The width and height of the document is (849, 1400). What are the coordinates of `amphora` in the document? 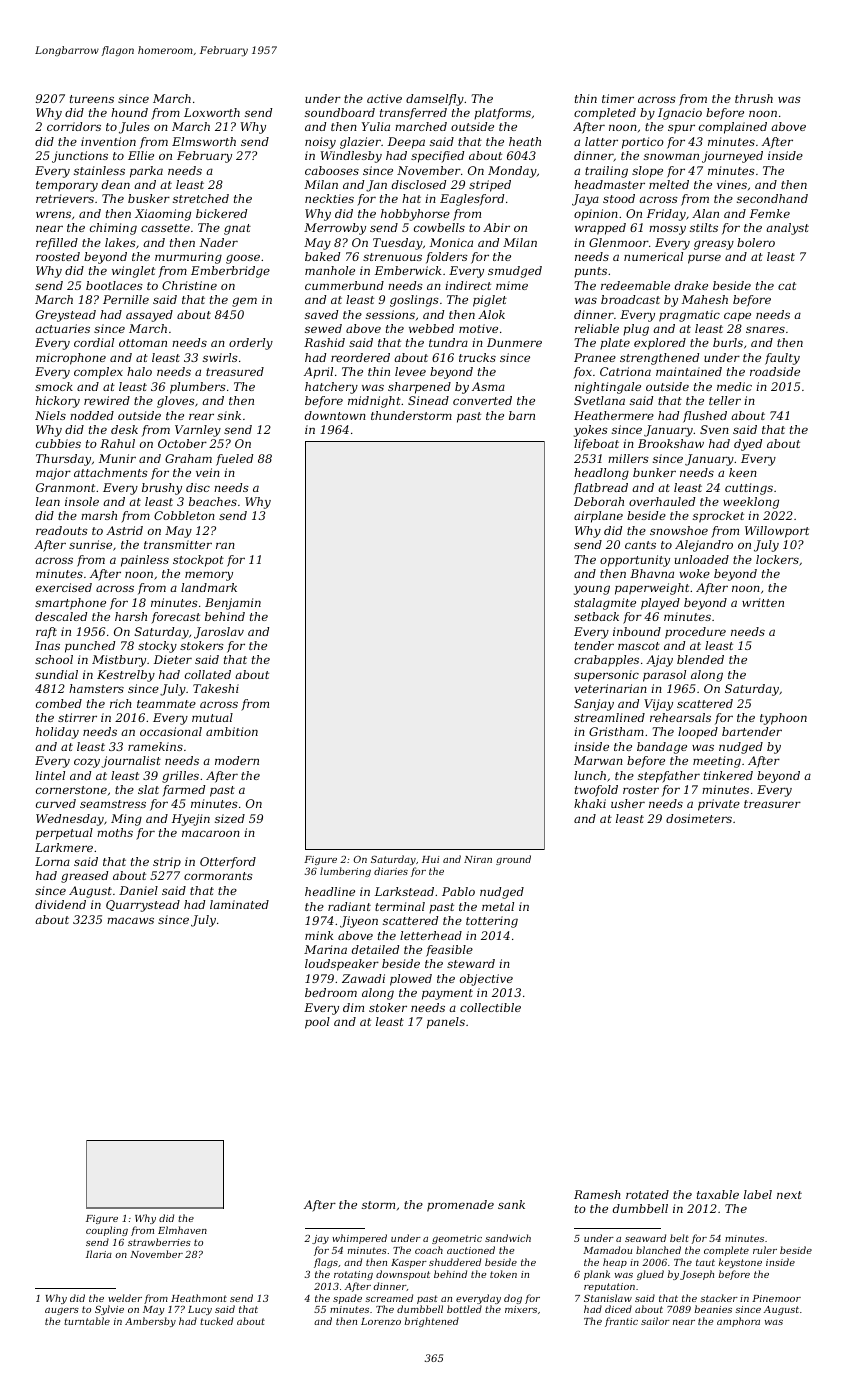 It's located at (738, 1322).
